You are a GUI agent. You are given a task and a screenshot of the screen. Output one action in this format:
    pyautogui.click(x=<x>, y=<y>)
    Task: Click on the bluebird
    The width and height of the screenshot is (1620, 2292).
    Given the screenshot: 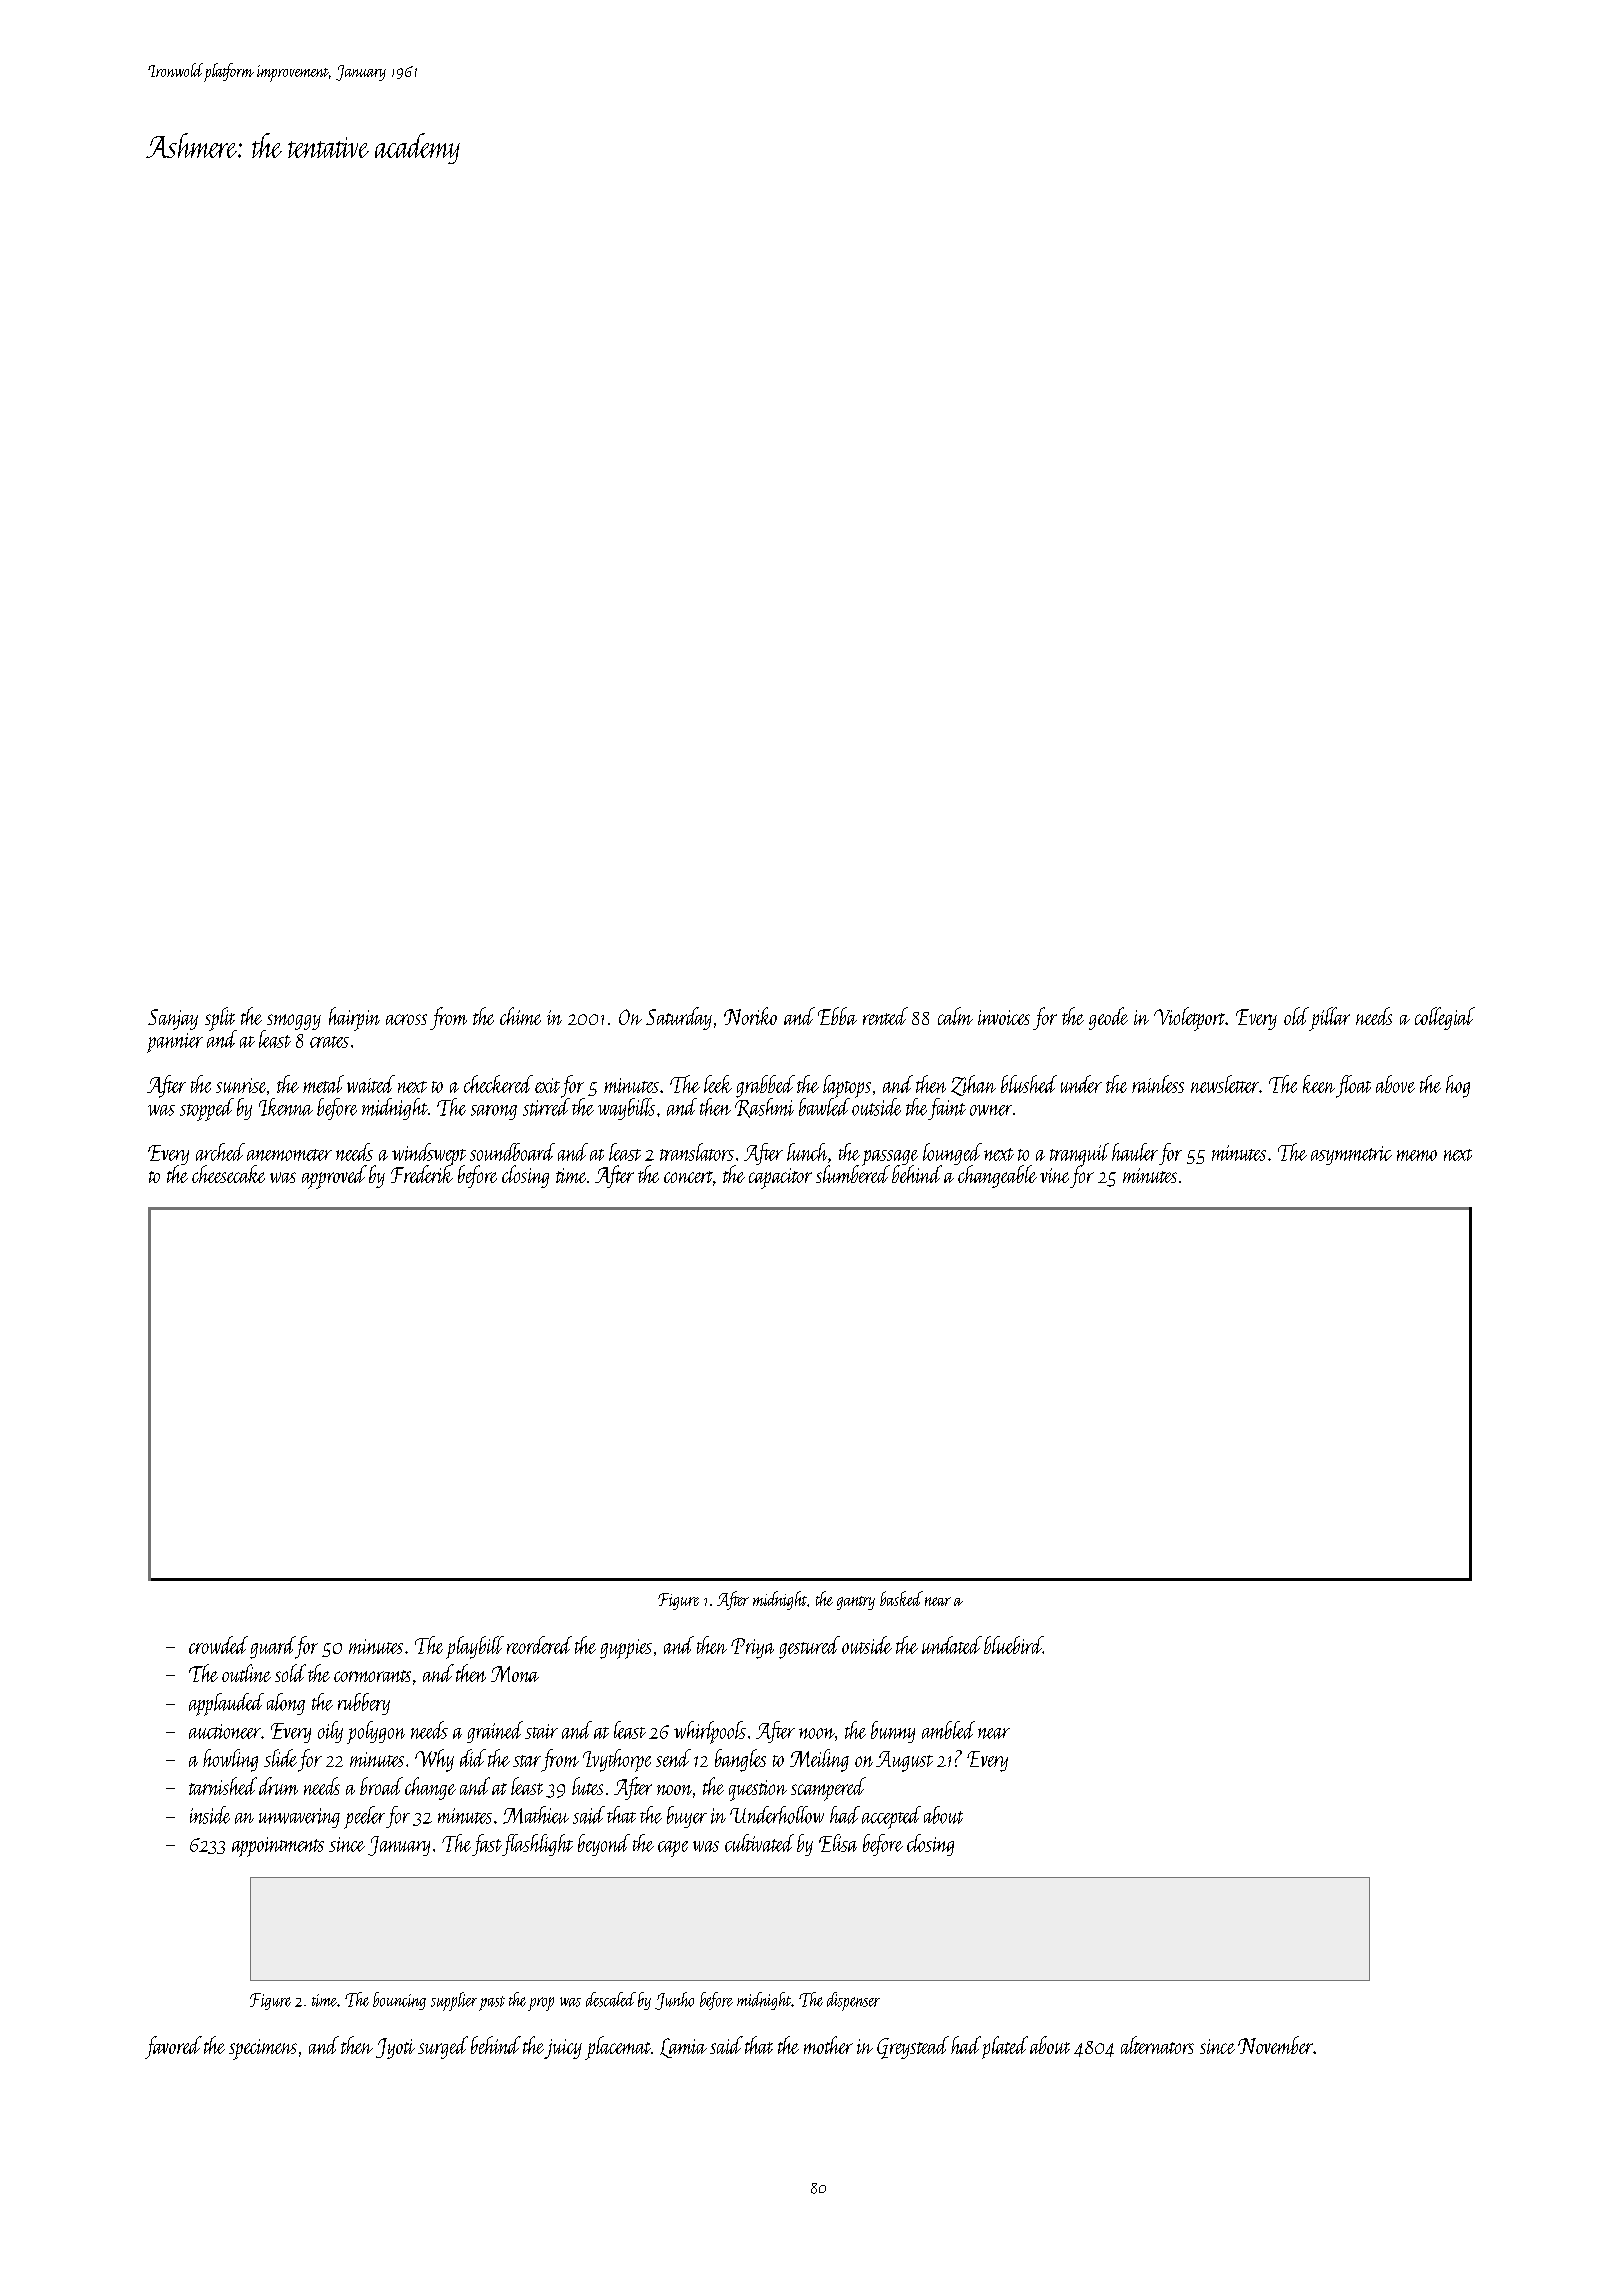 What is the action you would take?
    pyautogui.click(x=1013, y=1645)
